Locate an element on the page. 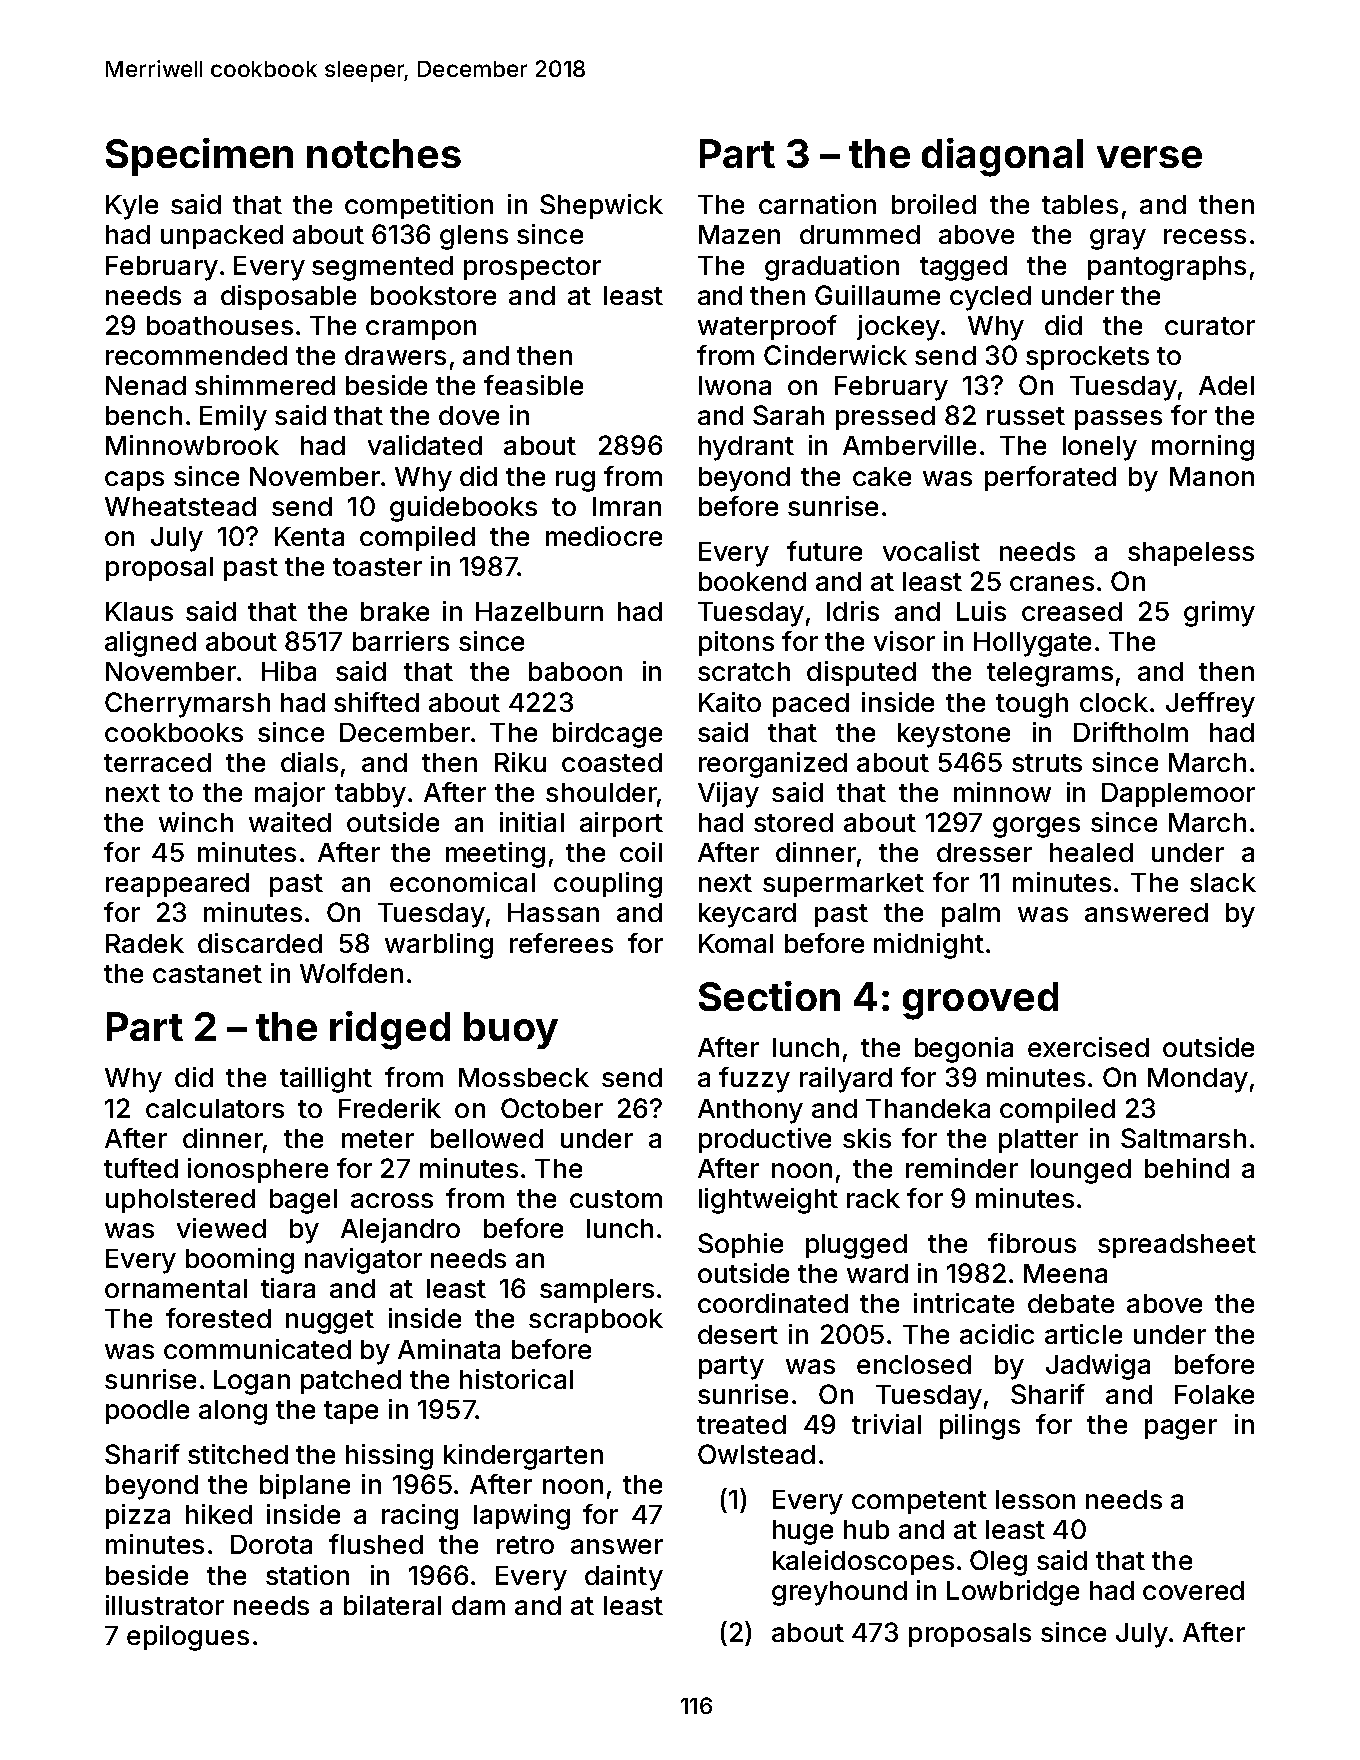  poodle is located at coordinates (147, 1412).
